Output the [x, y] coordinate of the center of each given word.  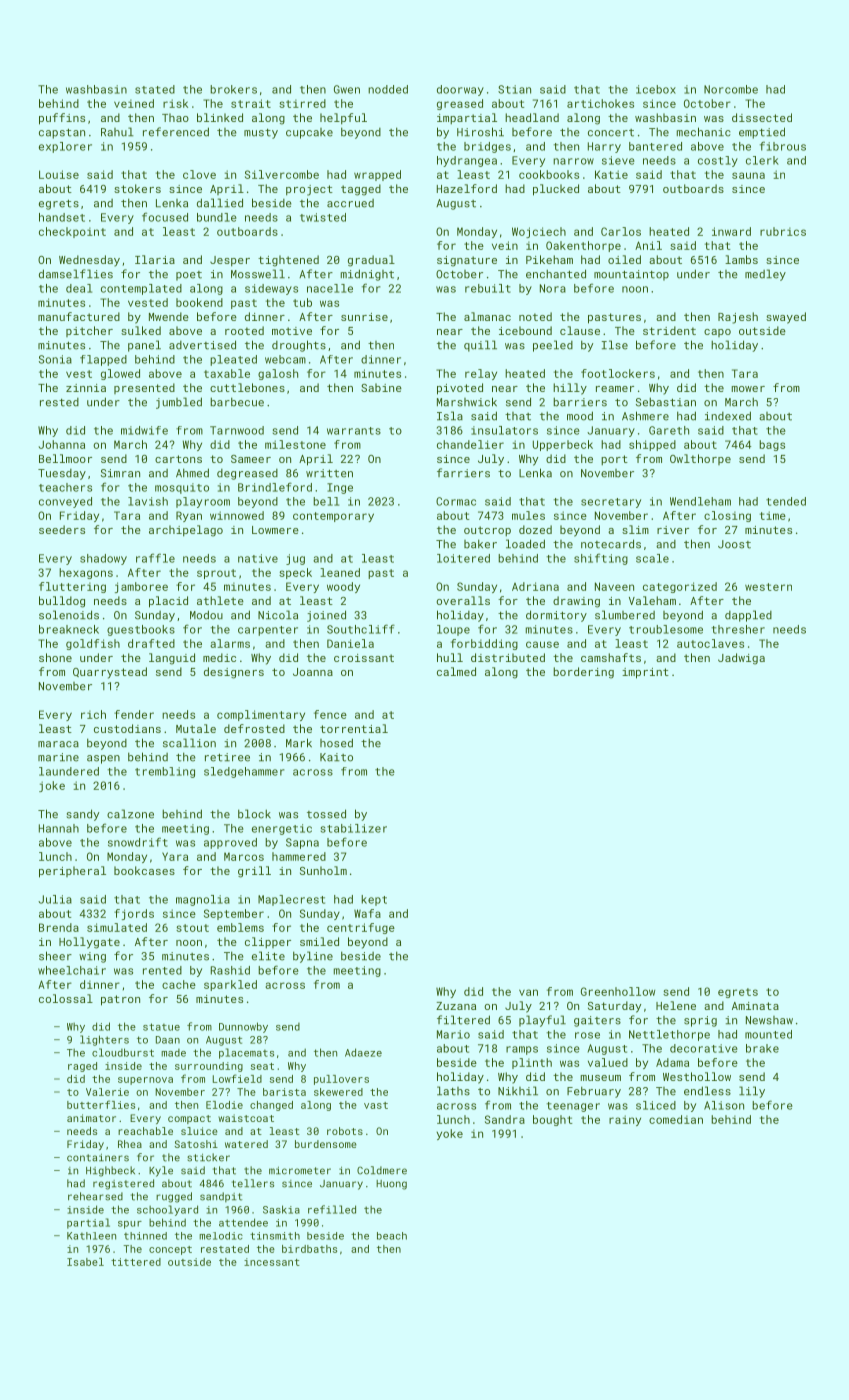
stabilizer [354, 828]
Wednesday [89, 261]
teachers [65, 487]
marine [58, 757]
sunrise [364, 317]
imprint [645, 673]
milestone [295, 444]
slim [635, 529]
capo [717, 333]
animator [91, 1118]
